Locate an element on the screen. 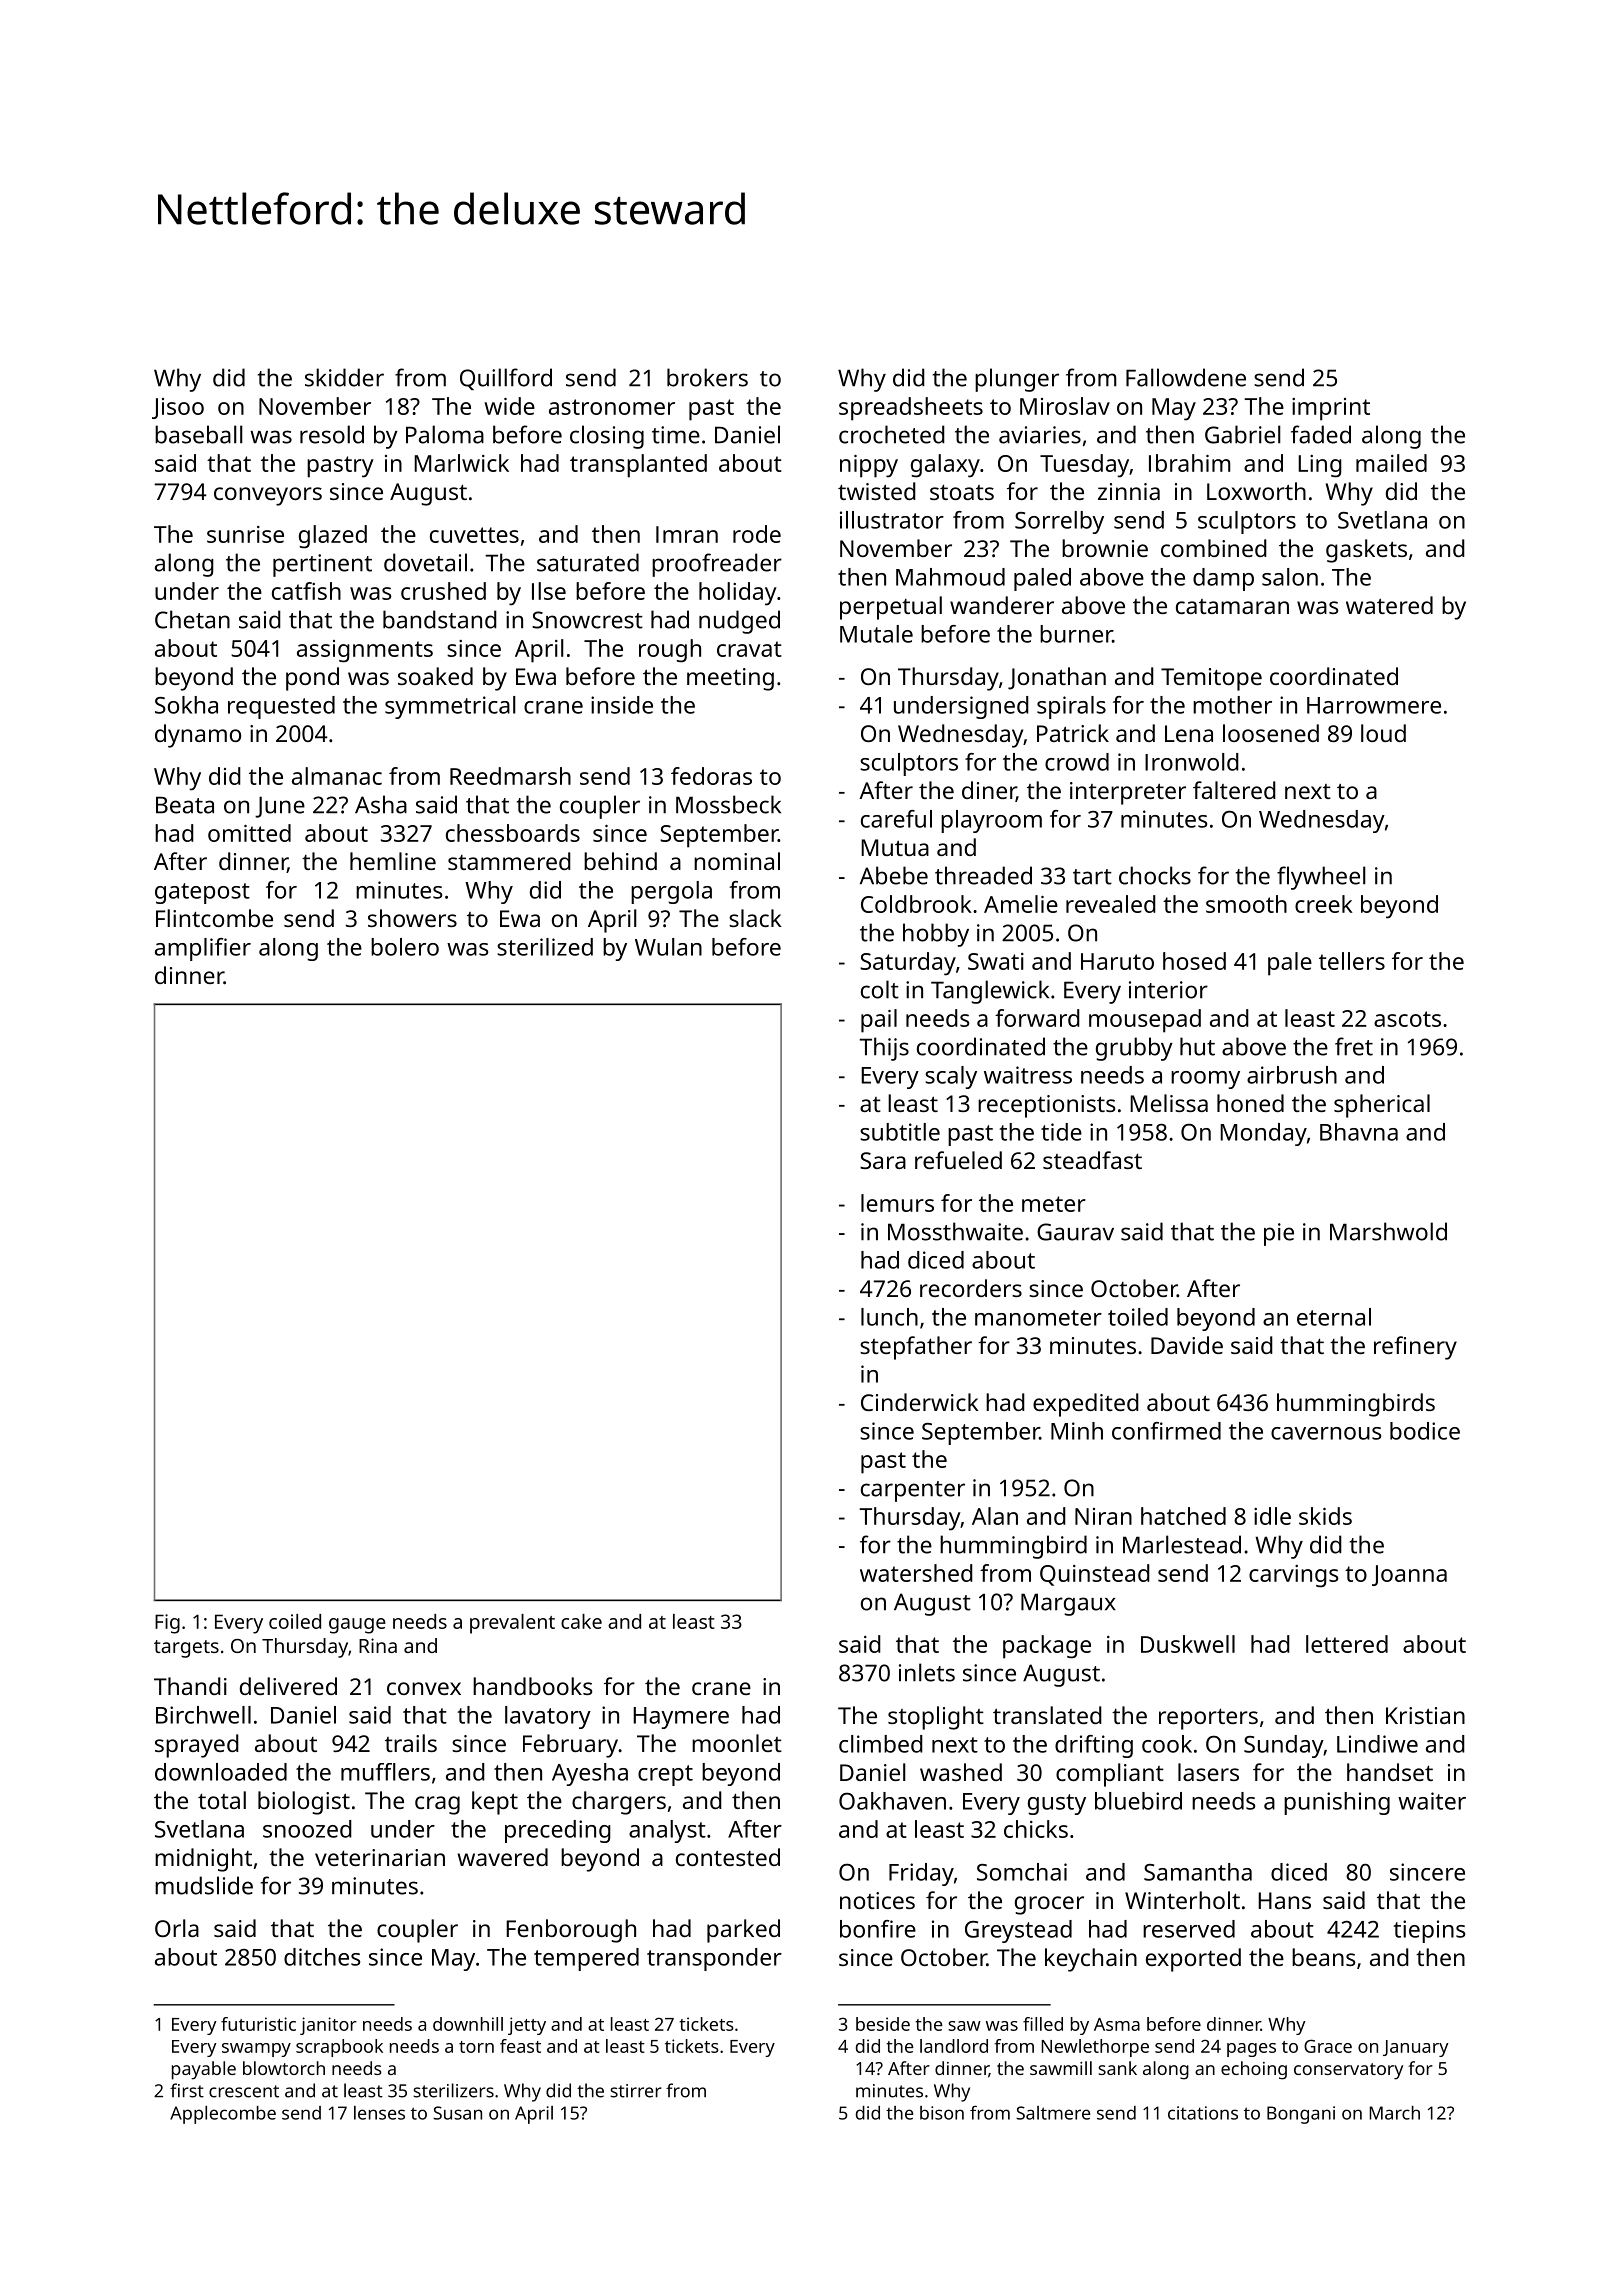 This screenshot has height=2292, width=1620. skidder is located at coordinates (344, 377).
